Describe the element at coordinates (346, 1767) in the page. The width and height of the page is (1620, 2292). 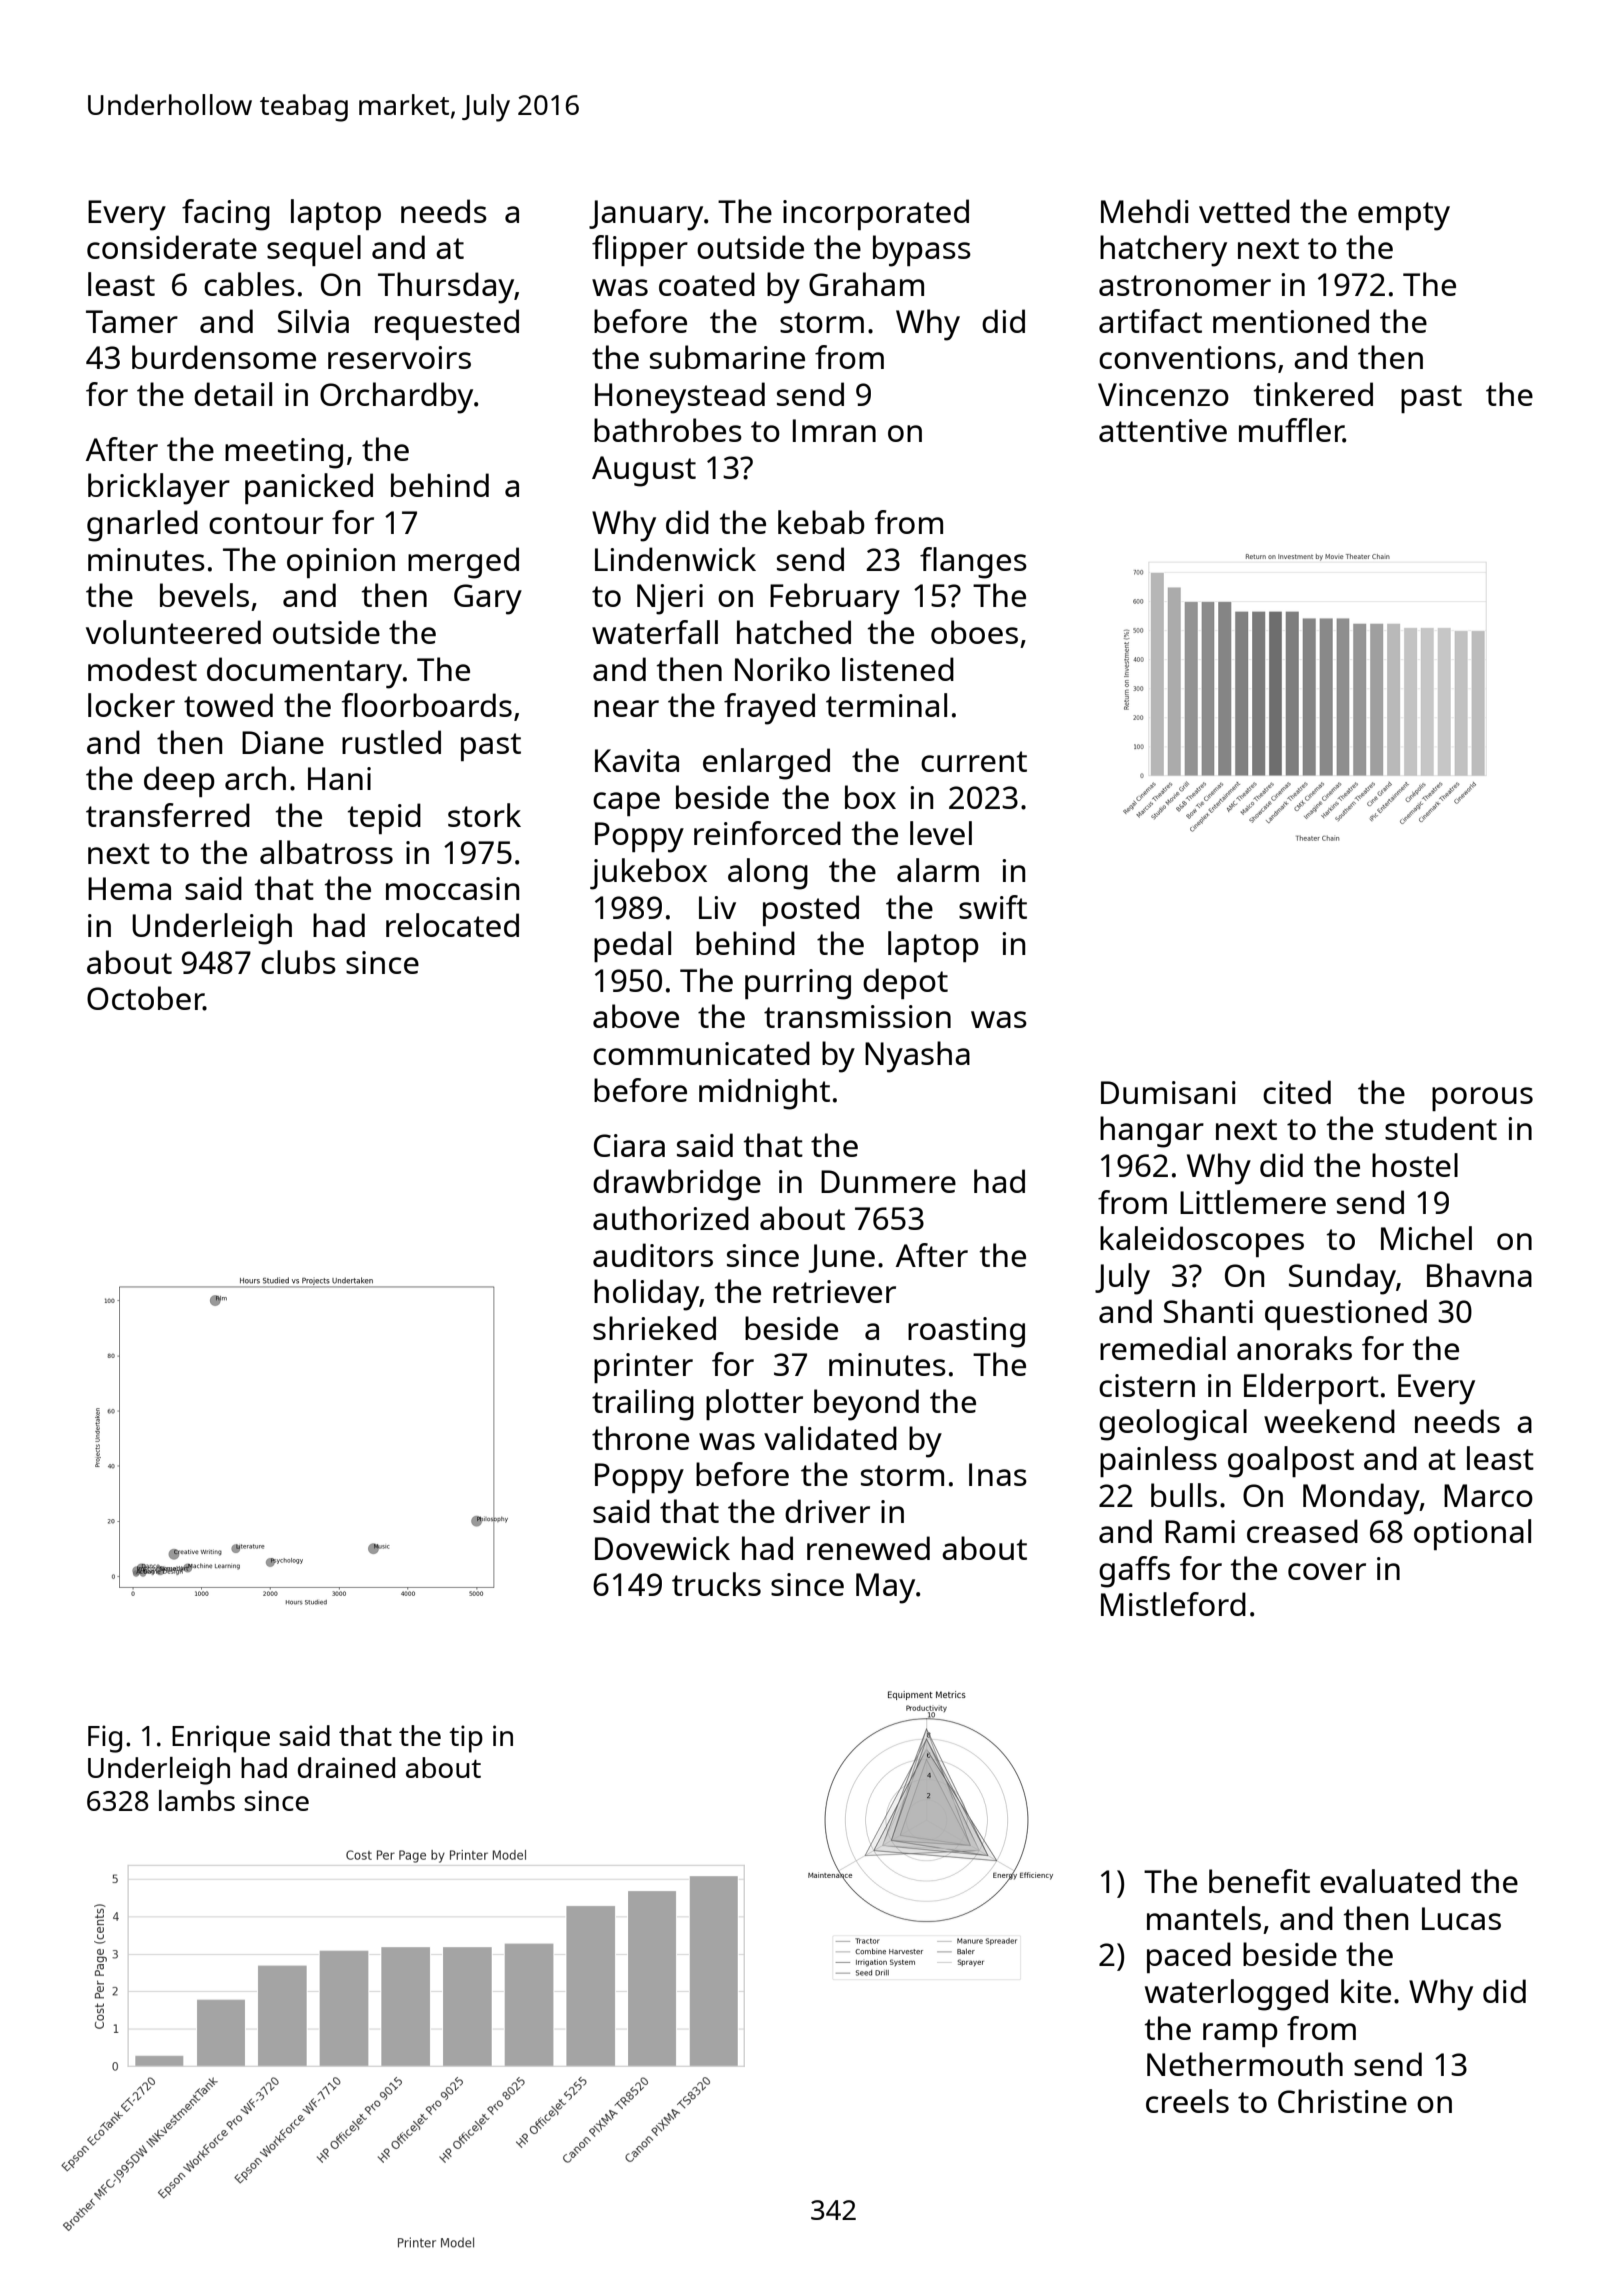
I see `drained` at that location.
